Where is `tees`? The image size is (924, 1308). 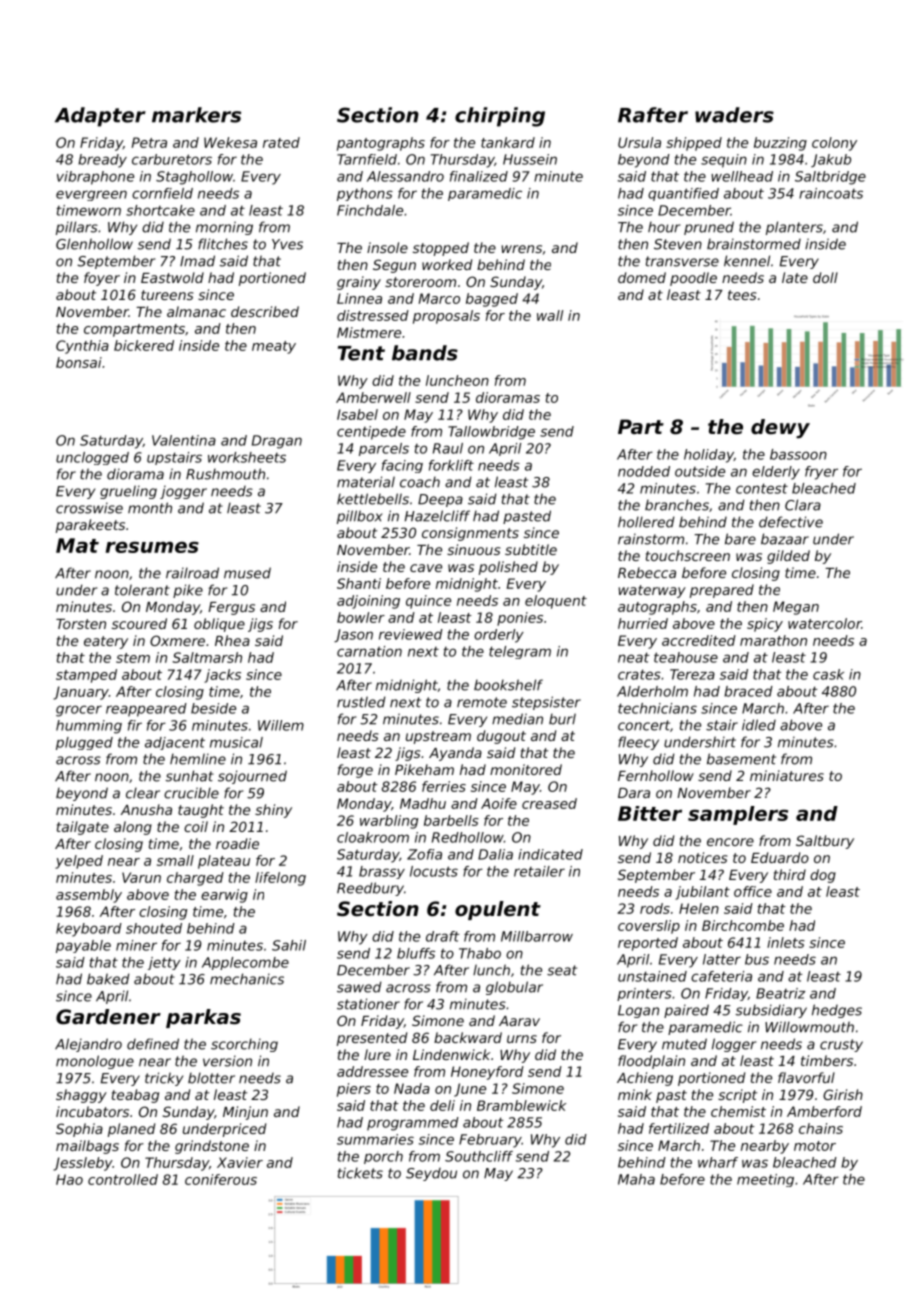
tees is located at coordinates (742, 295).
